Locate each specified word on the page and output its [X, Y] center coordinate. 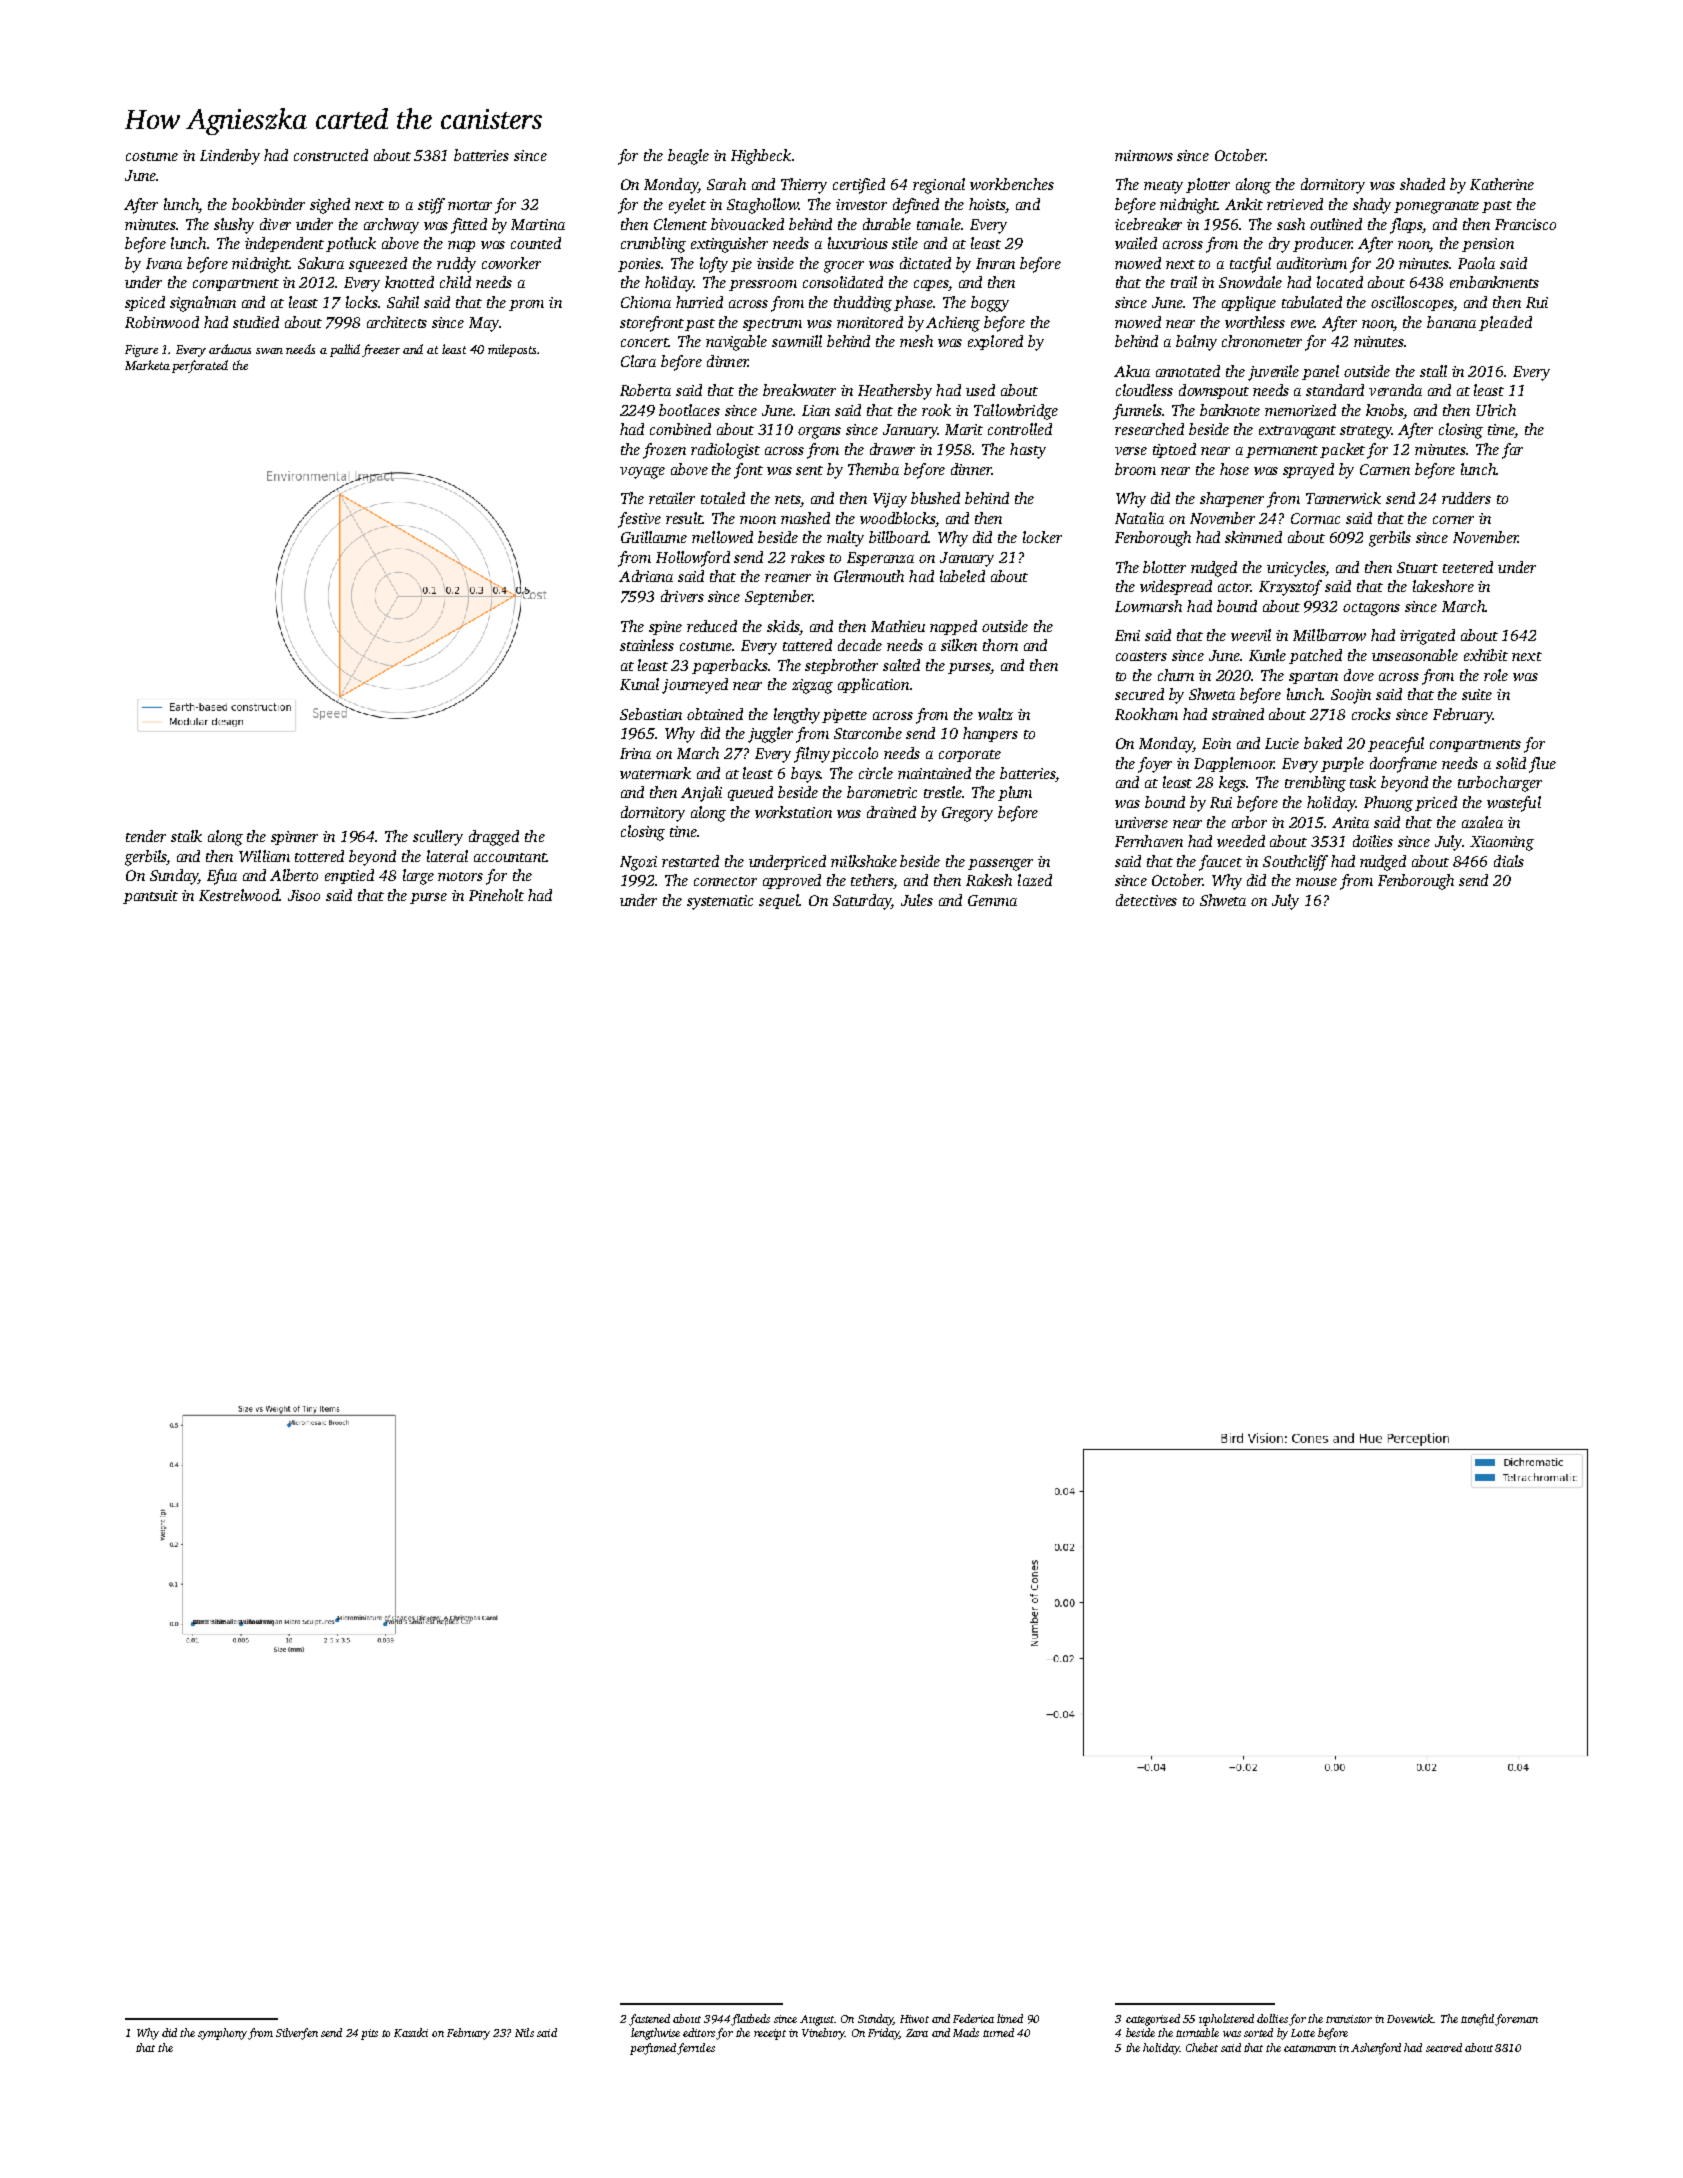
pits [369, 2034]
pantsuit [150, 897]
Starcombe [868, 733]
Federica [973, 2018]
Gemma [992, 900]
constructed [331, 155]
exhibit [1486, 655]
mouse [1316, 882]
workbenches [1012, 184]
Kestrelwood [239, 895]
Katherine [1502, 184]
